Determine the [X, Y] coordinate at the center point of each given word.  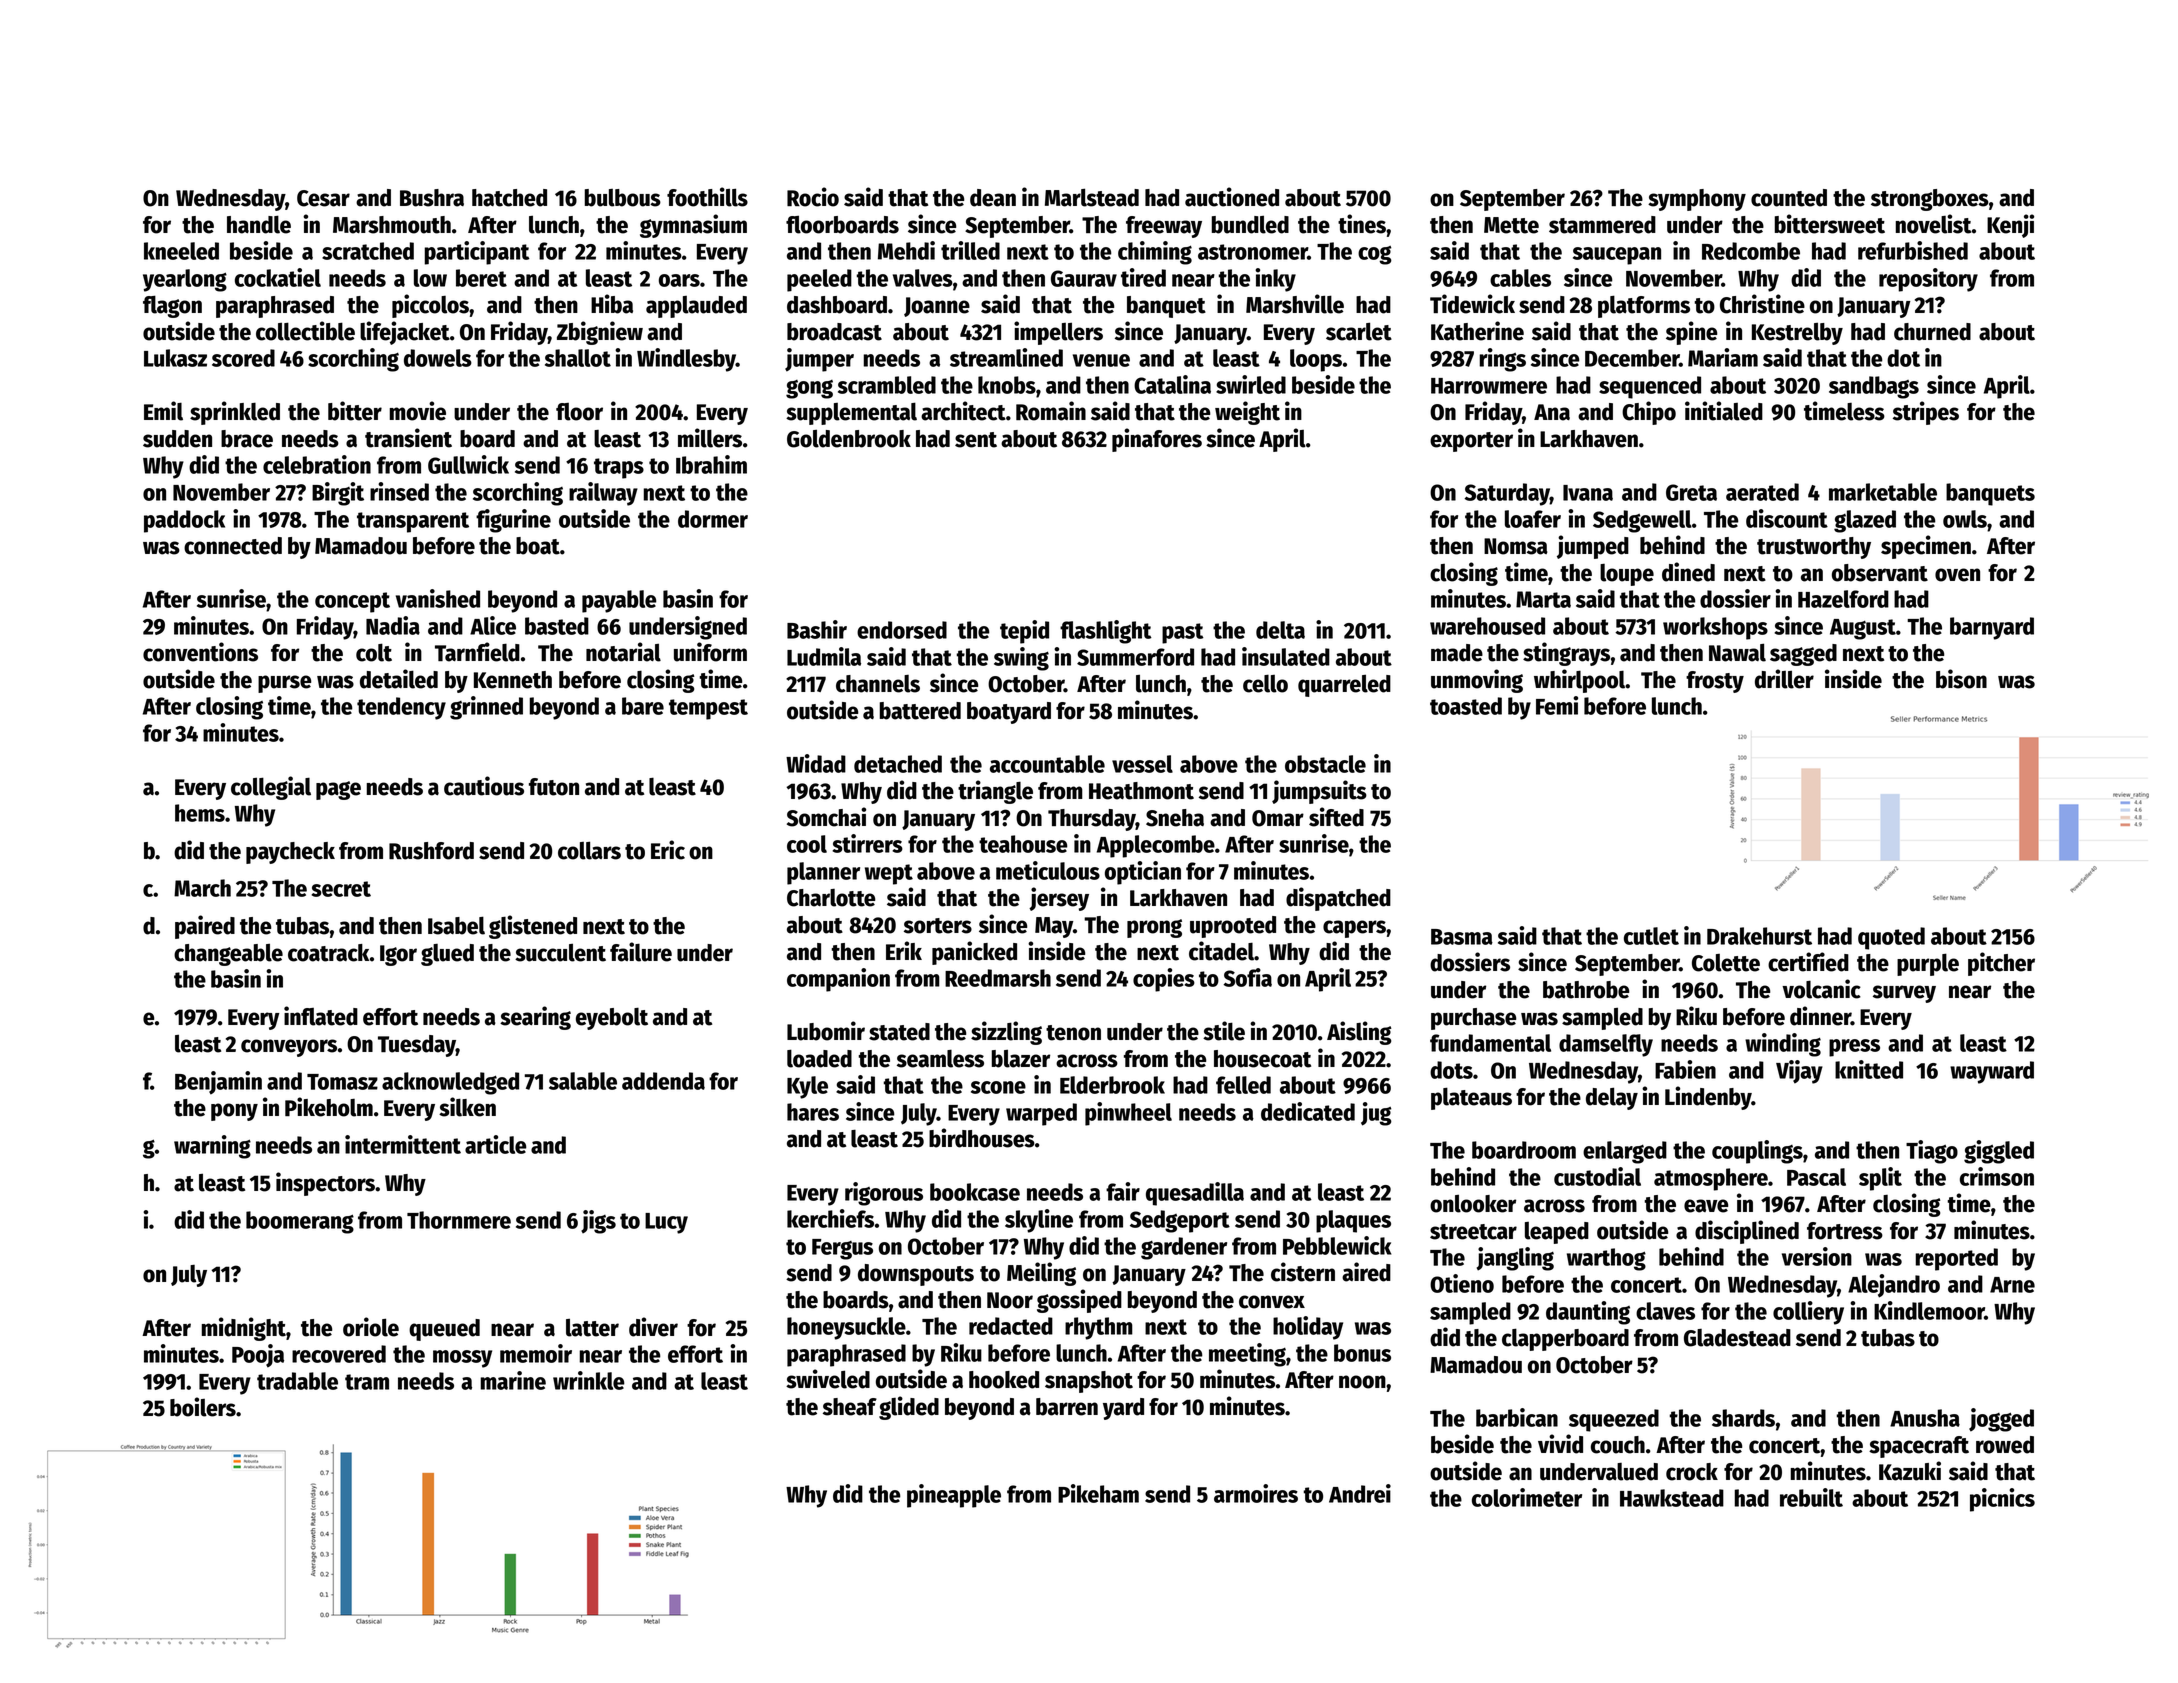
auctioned [1232, 197]
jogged [2001, 1420]
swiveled [828, 1379]
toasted [1466, 706]
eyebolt [612, 1018]
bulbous [622, 198]
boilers [203, 1407]
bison [1961, 679]
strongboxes [1930, 200]
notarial [623, 652]
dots [1451, 1070]
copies [1164, 980]
